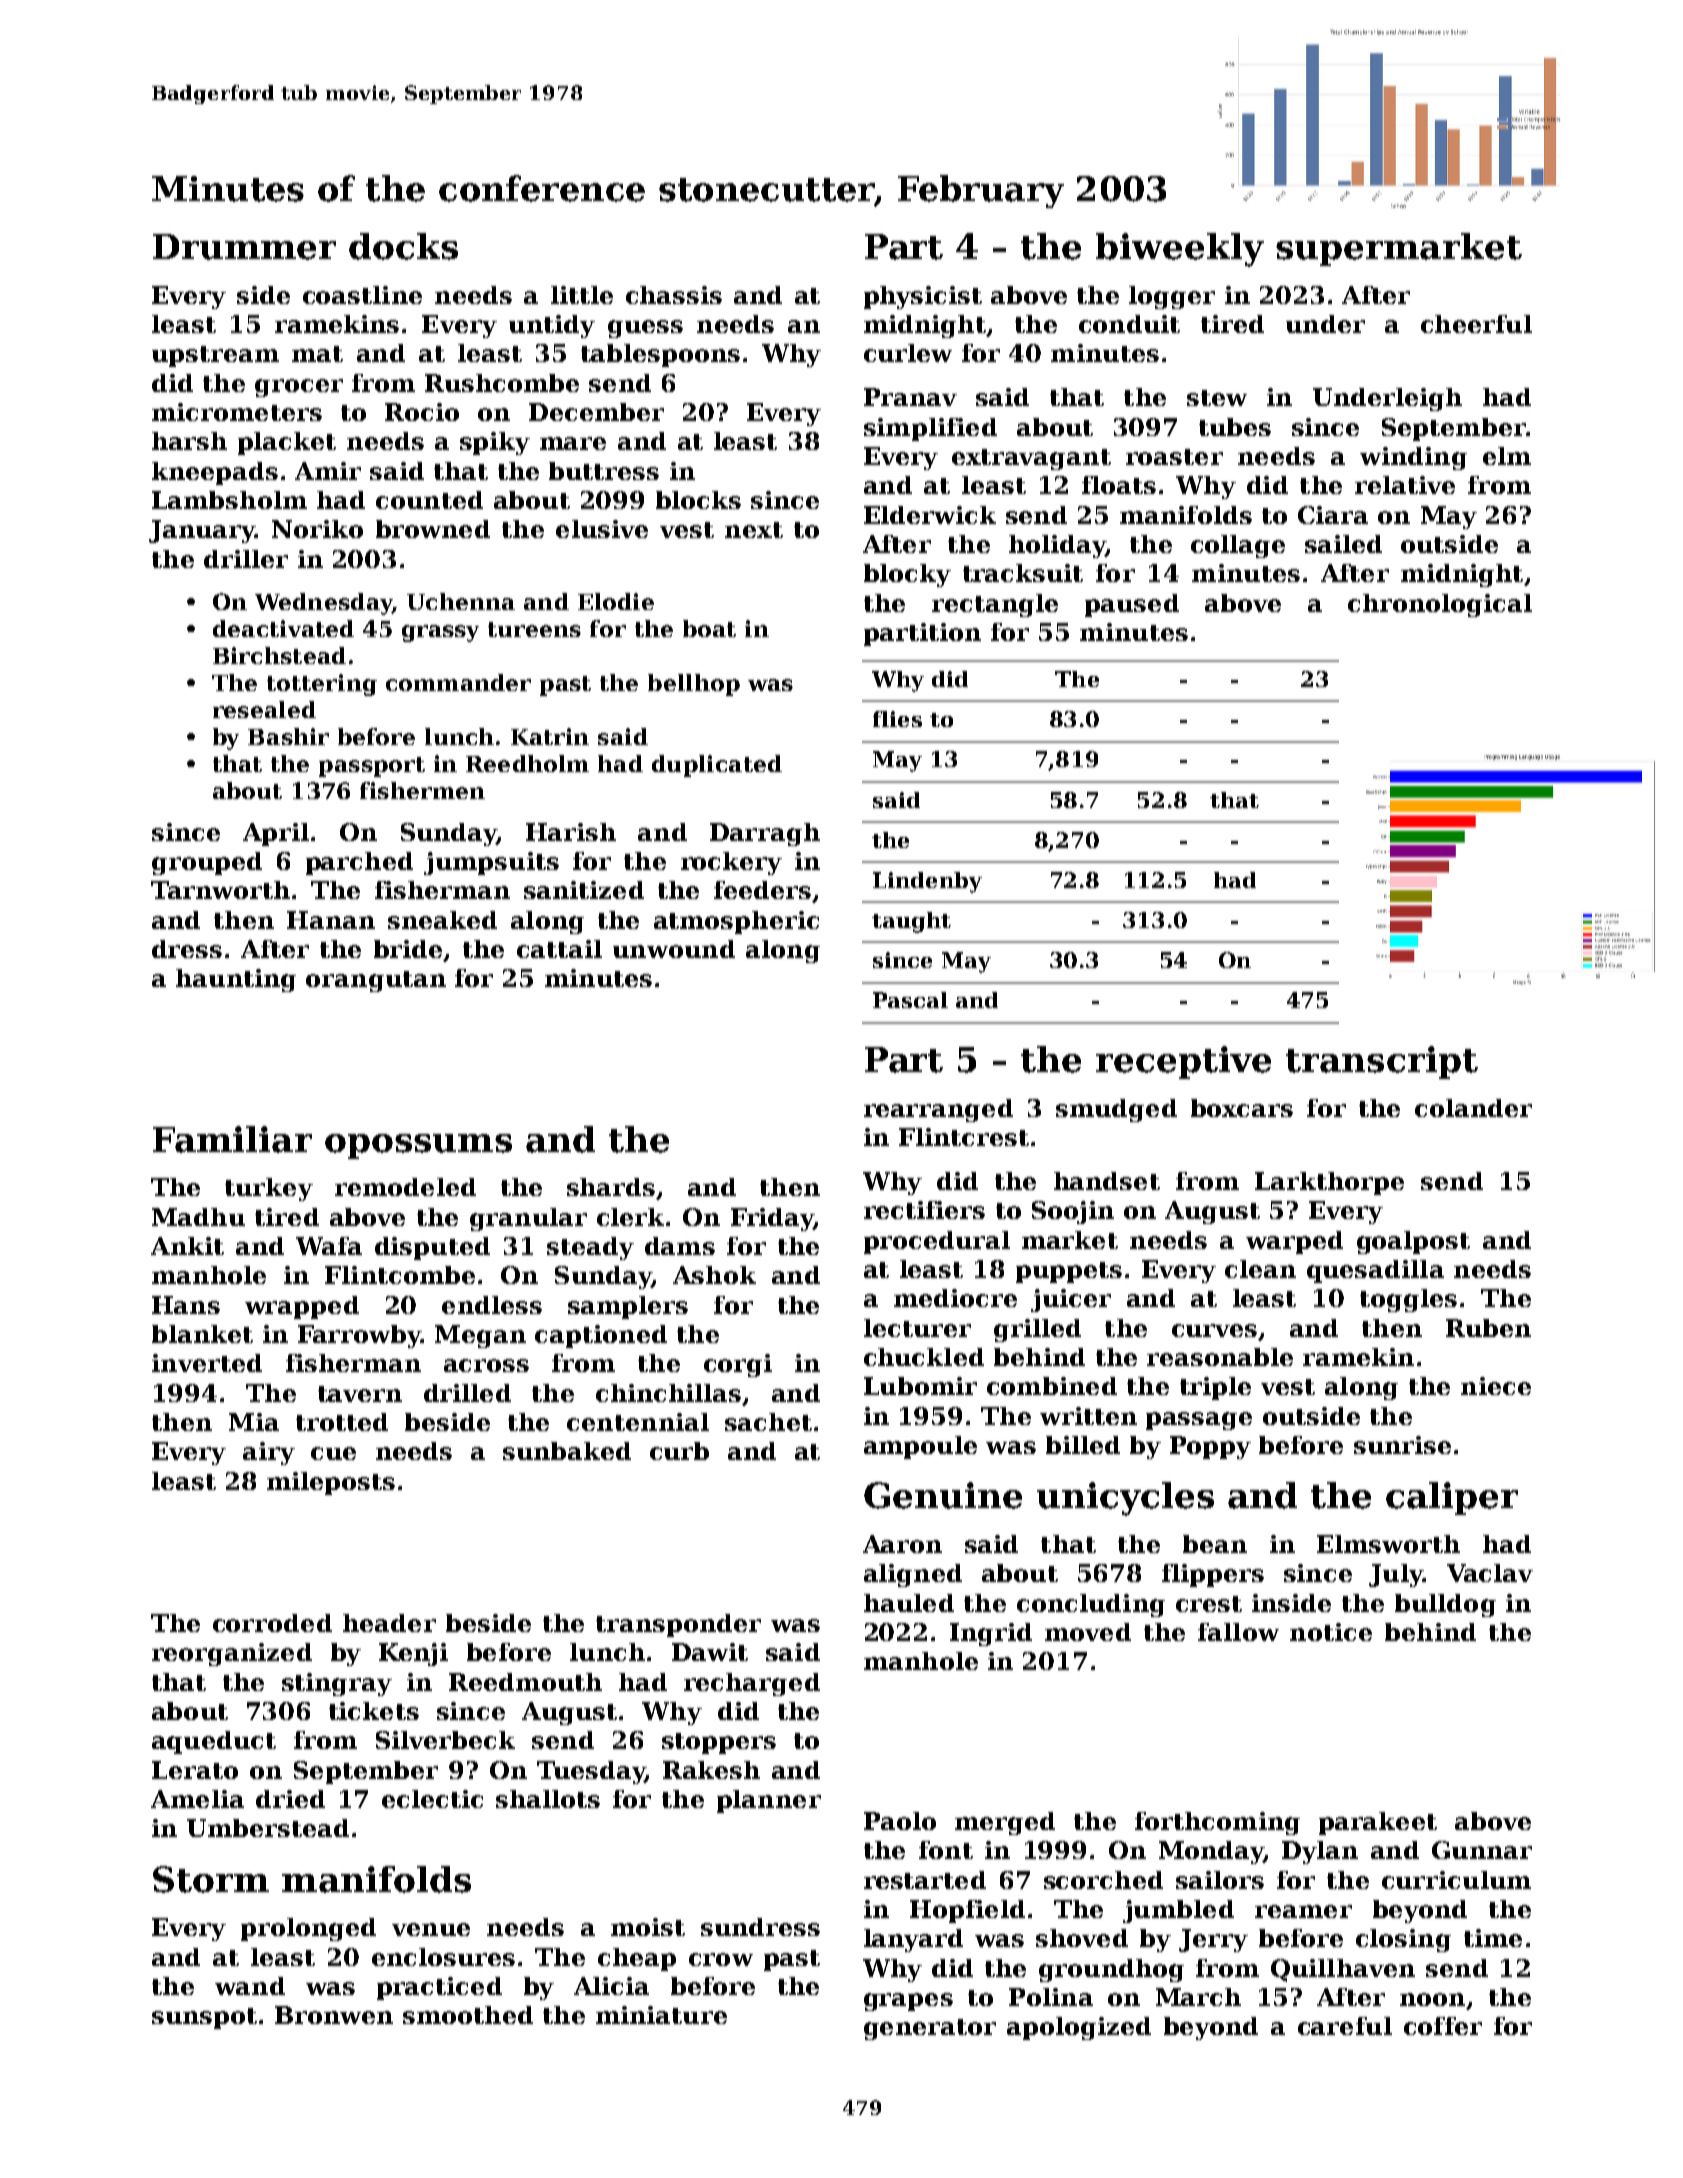 The image size is (1683, 2178). I want to click on Dawit, so click(710, 1652).
